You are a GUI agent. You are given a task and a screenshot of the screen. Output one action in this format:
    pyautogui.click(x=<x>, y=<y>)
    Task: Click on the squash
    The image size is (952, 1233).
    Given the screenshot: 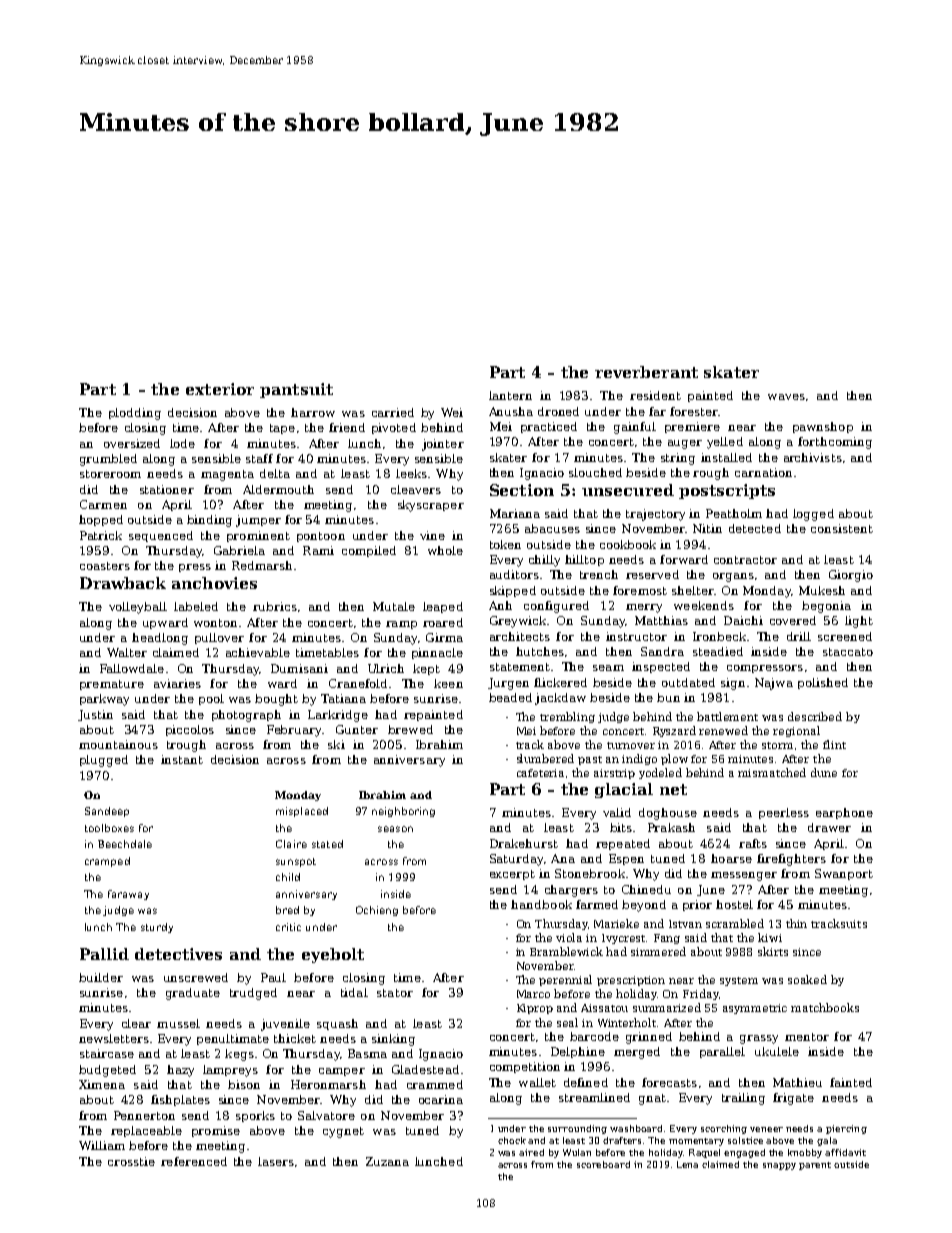 What is the action you would take?
    pyautogui.click(x=337, y=1024)
